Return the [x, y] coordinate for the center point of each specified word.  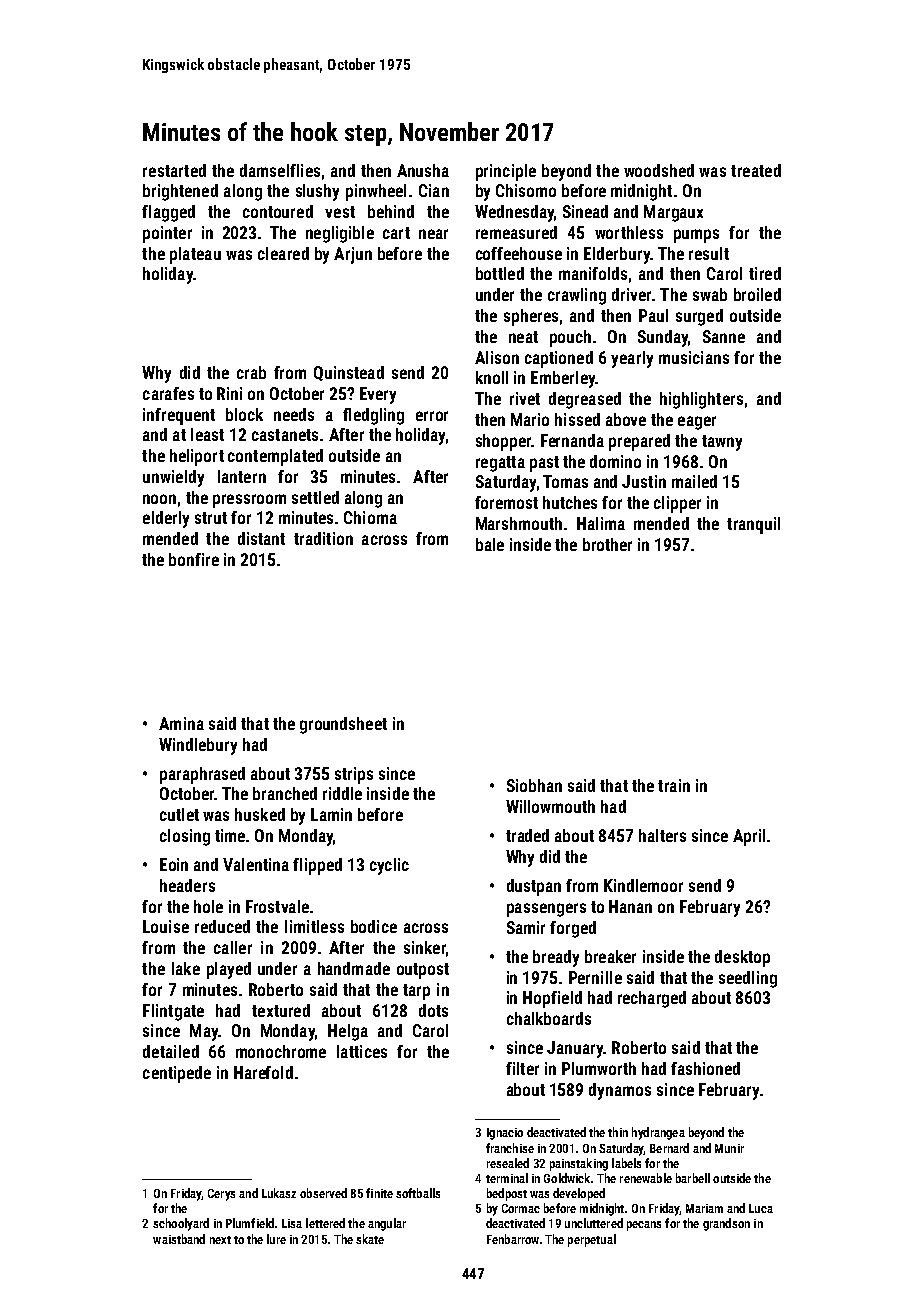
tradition [323, 538]
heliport [197, 457]
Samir [526, 927]
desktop [742, 958]
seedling [748, 979]
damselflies [280, 170]
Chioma [370, 517]
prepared [639, 442]
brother [607, 544]
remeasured [516, 232]
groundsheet [343, 725]
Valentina [256, 864]
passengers [546, 910]
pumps [696, 236]
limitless [314, 926]
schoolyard [181, 1224]
